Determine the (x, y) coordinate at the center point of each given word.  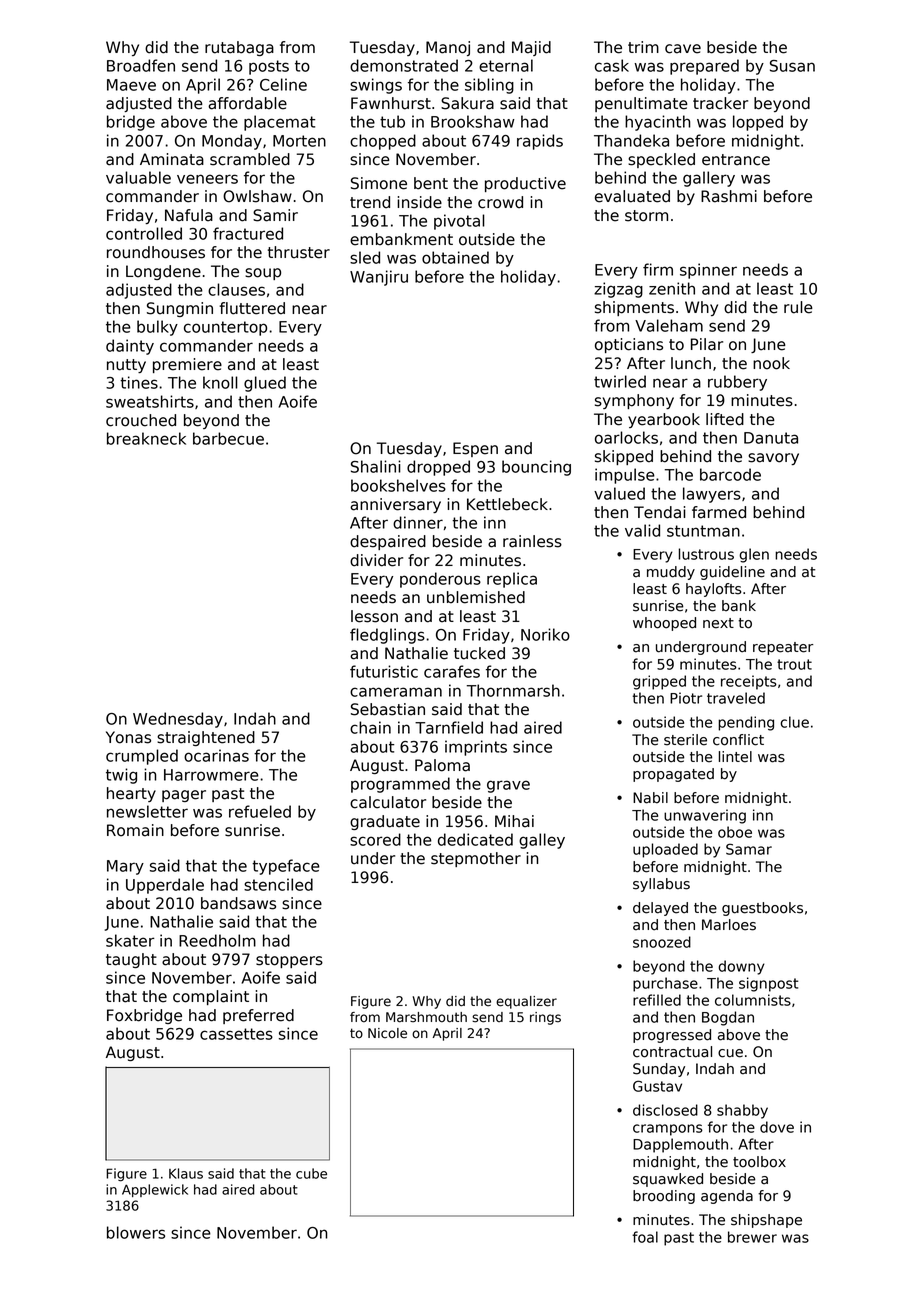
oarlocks (626, 437)
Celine (283, 84)
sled (365, 257)
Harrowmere (211, 775)
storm (646, 216)
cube (311, 1173)
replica (512, 580)
